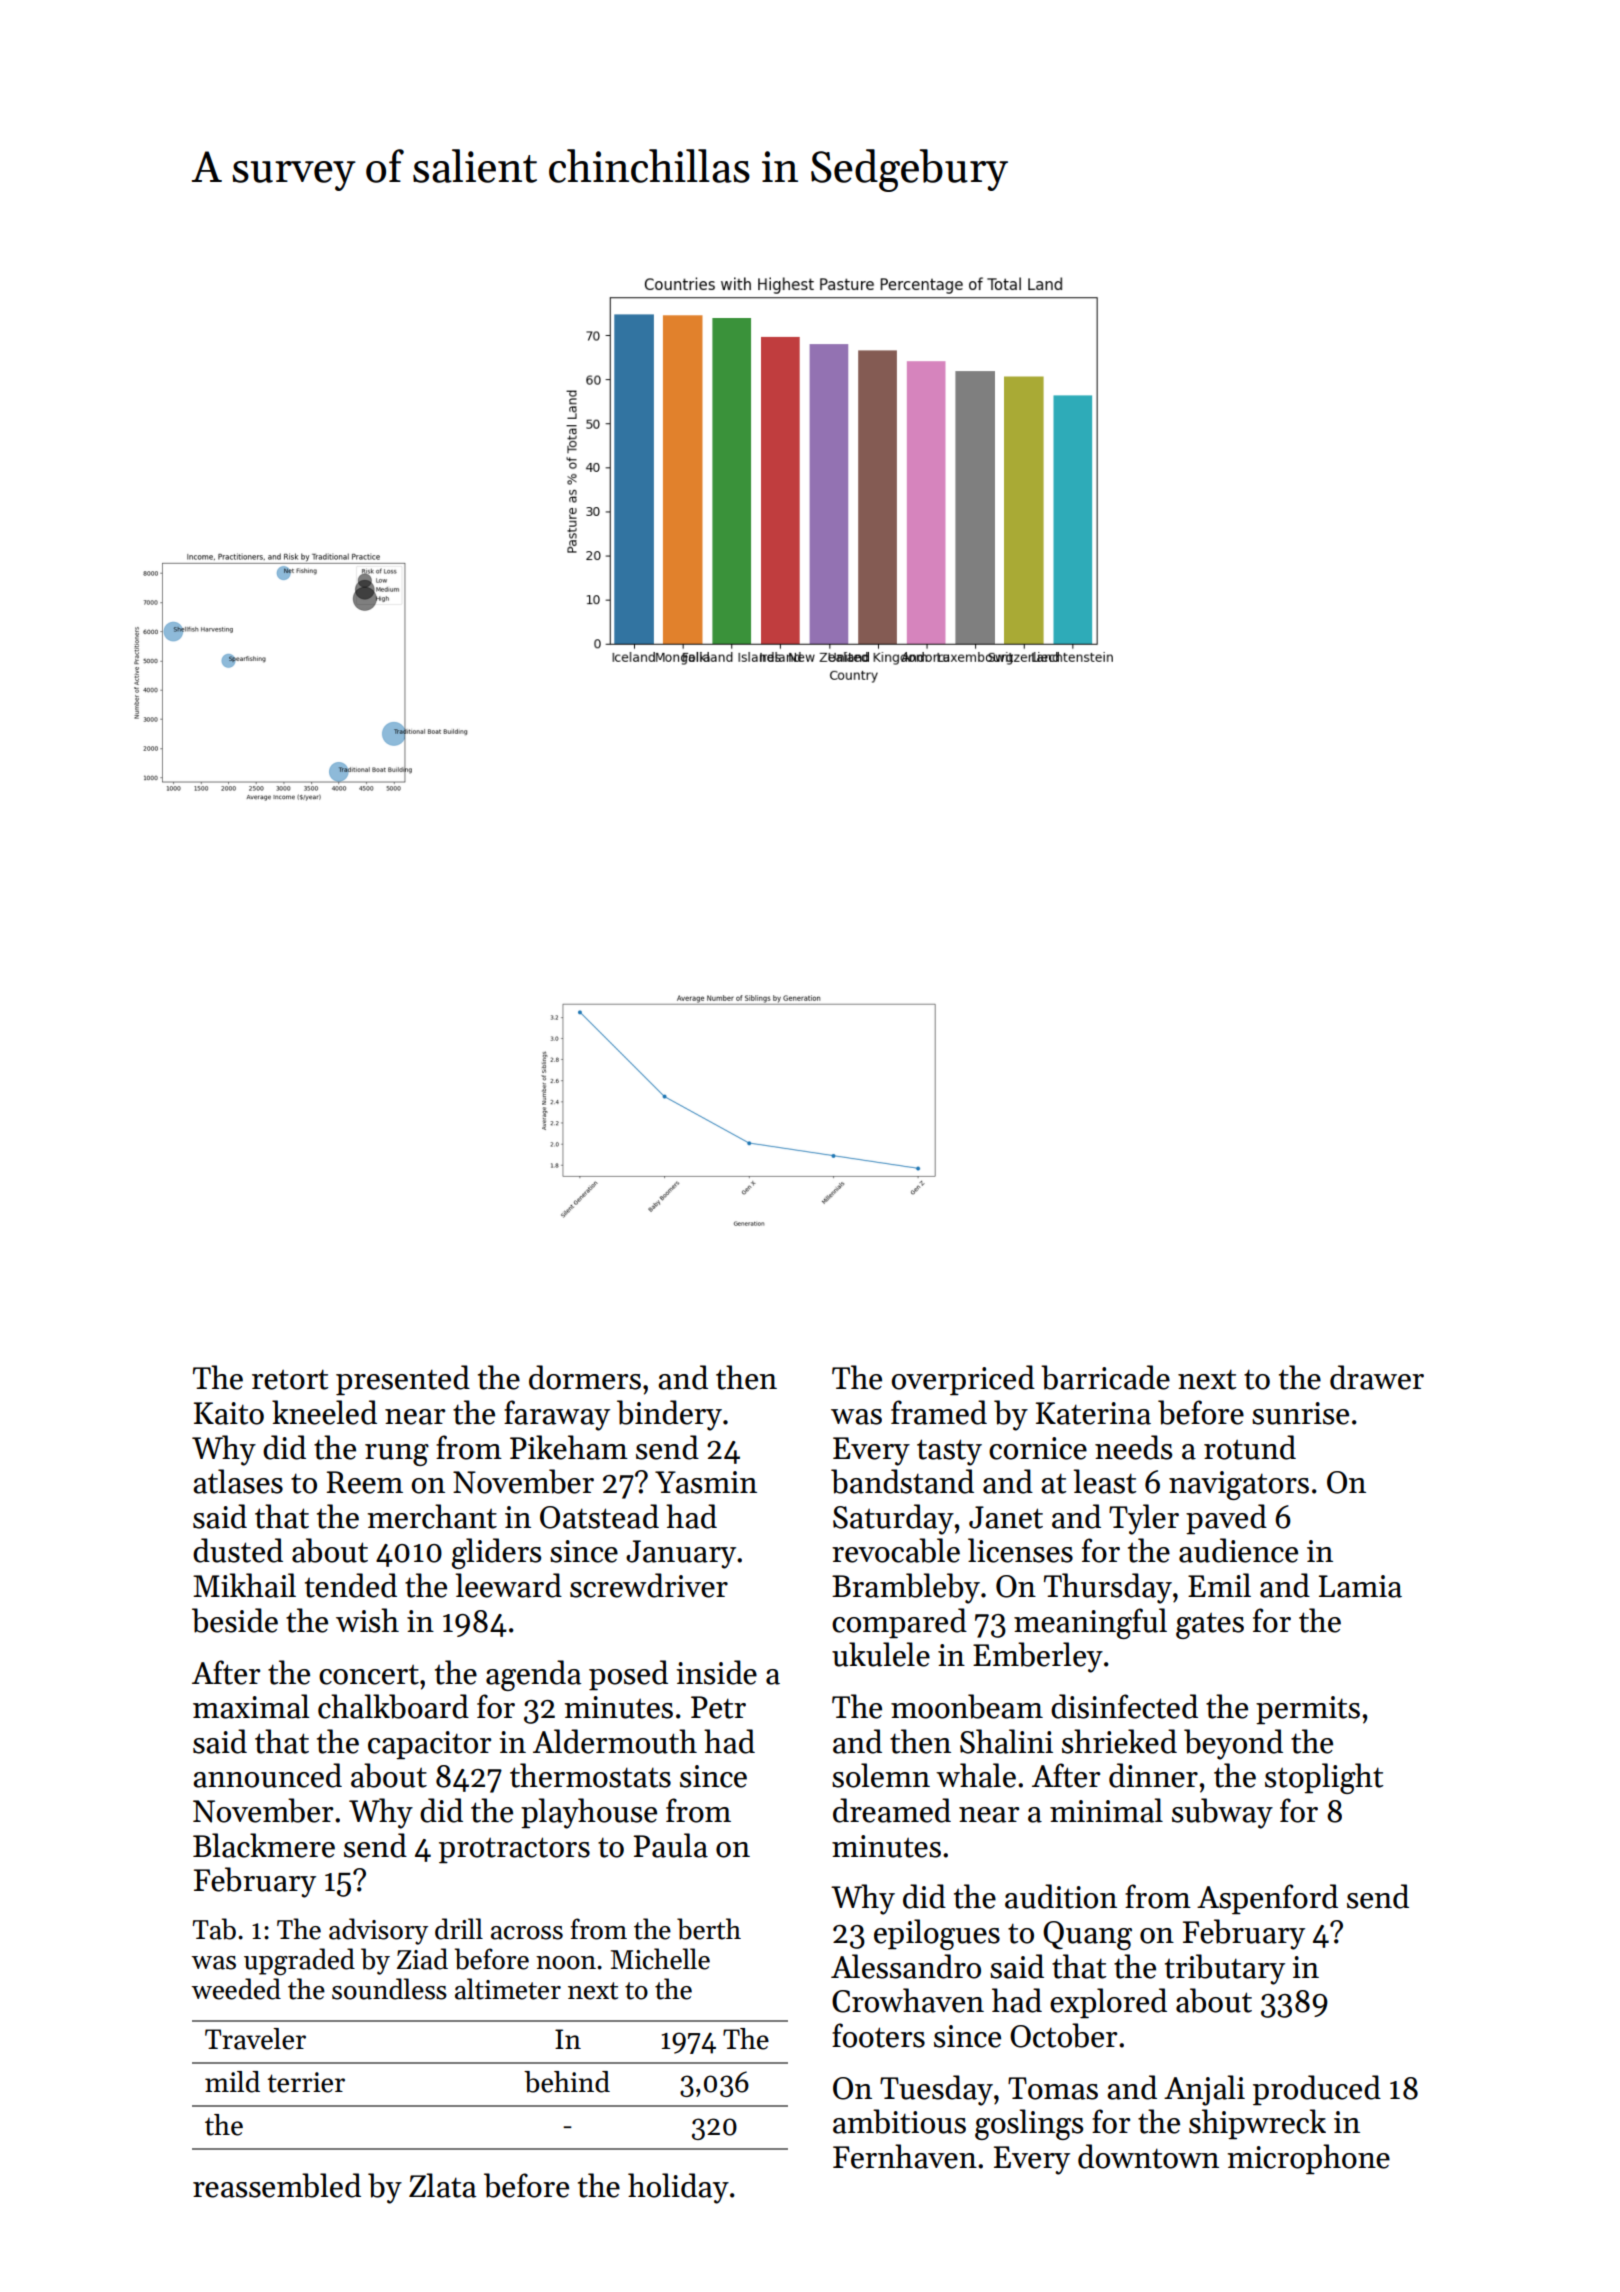  Describe the element at coordinates (1377, 1377) in the screenshot. I see `drawer` at that location.
